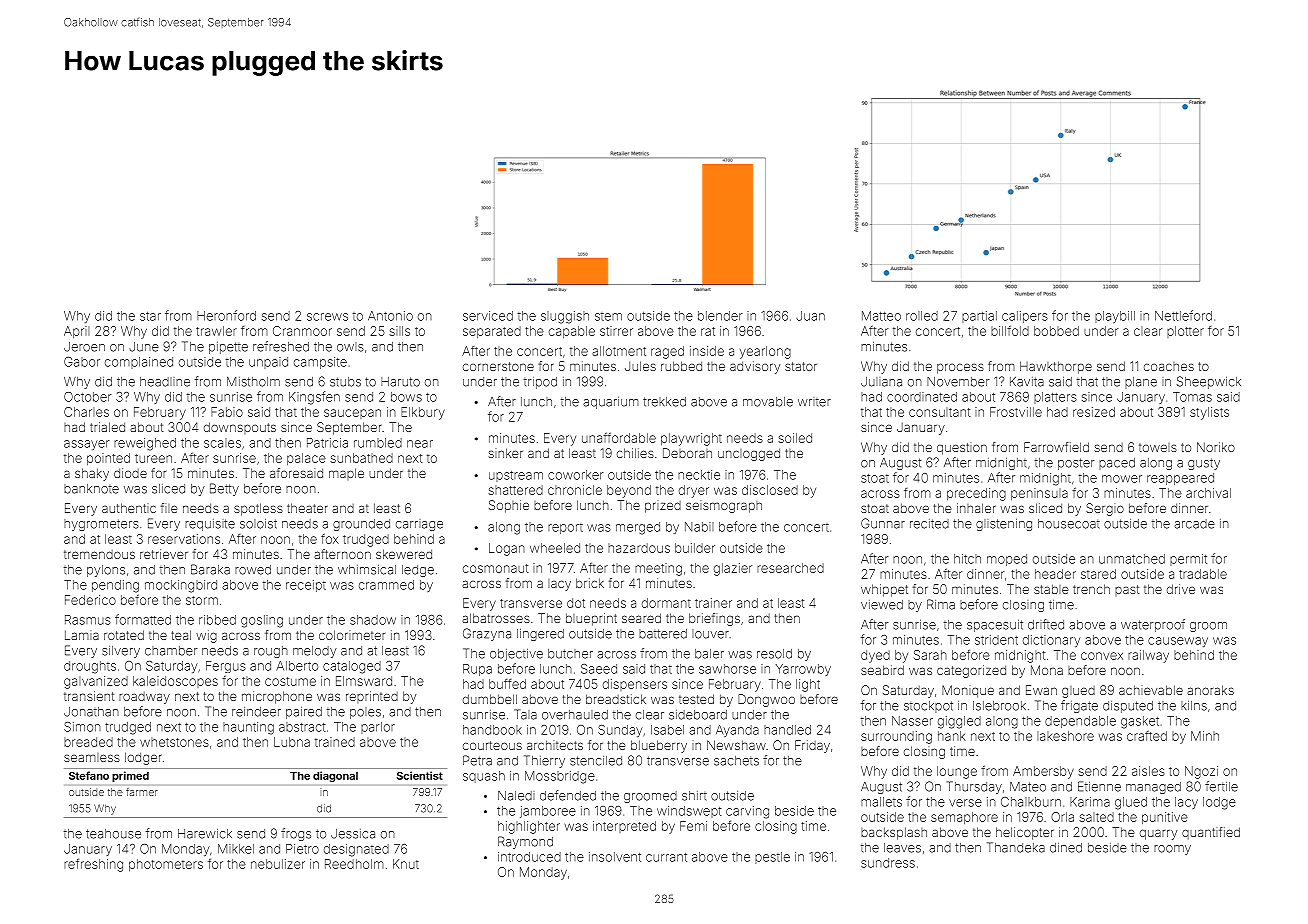 Image resolution: width=1308 pixels, height=924 pixels. What do you see at coordinates (210, 569) in the image?
I see `Baraka` at bounding box center [210, 569].
